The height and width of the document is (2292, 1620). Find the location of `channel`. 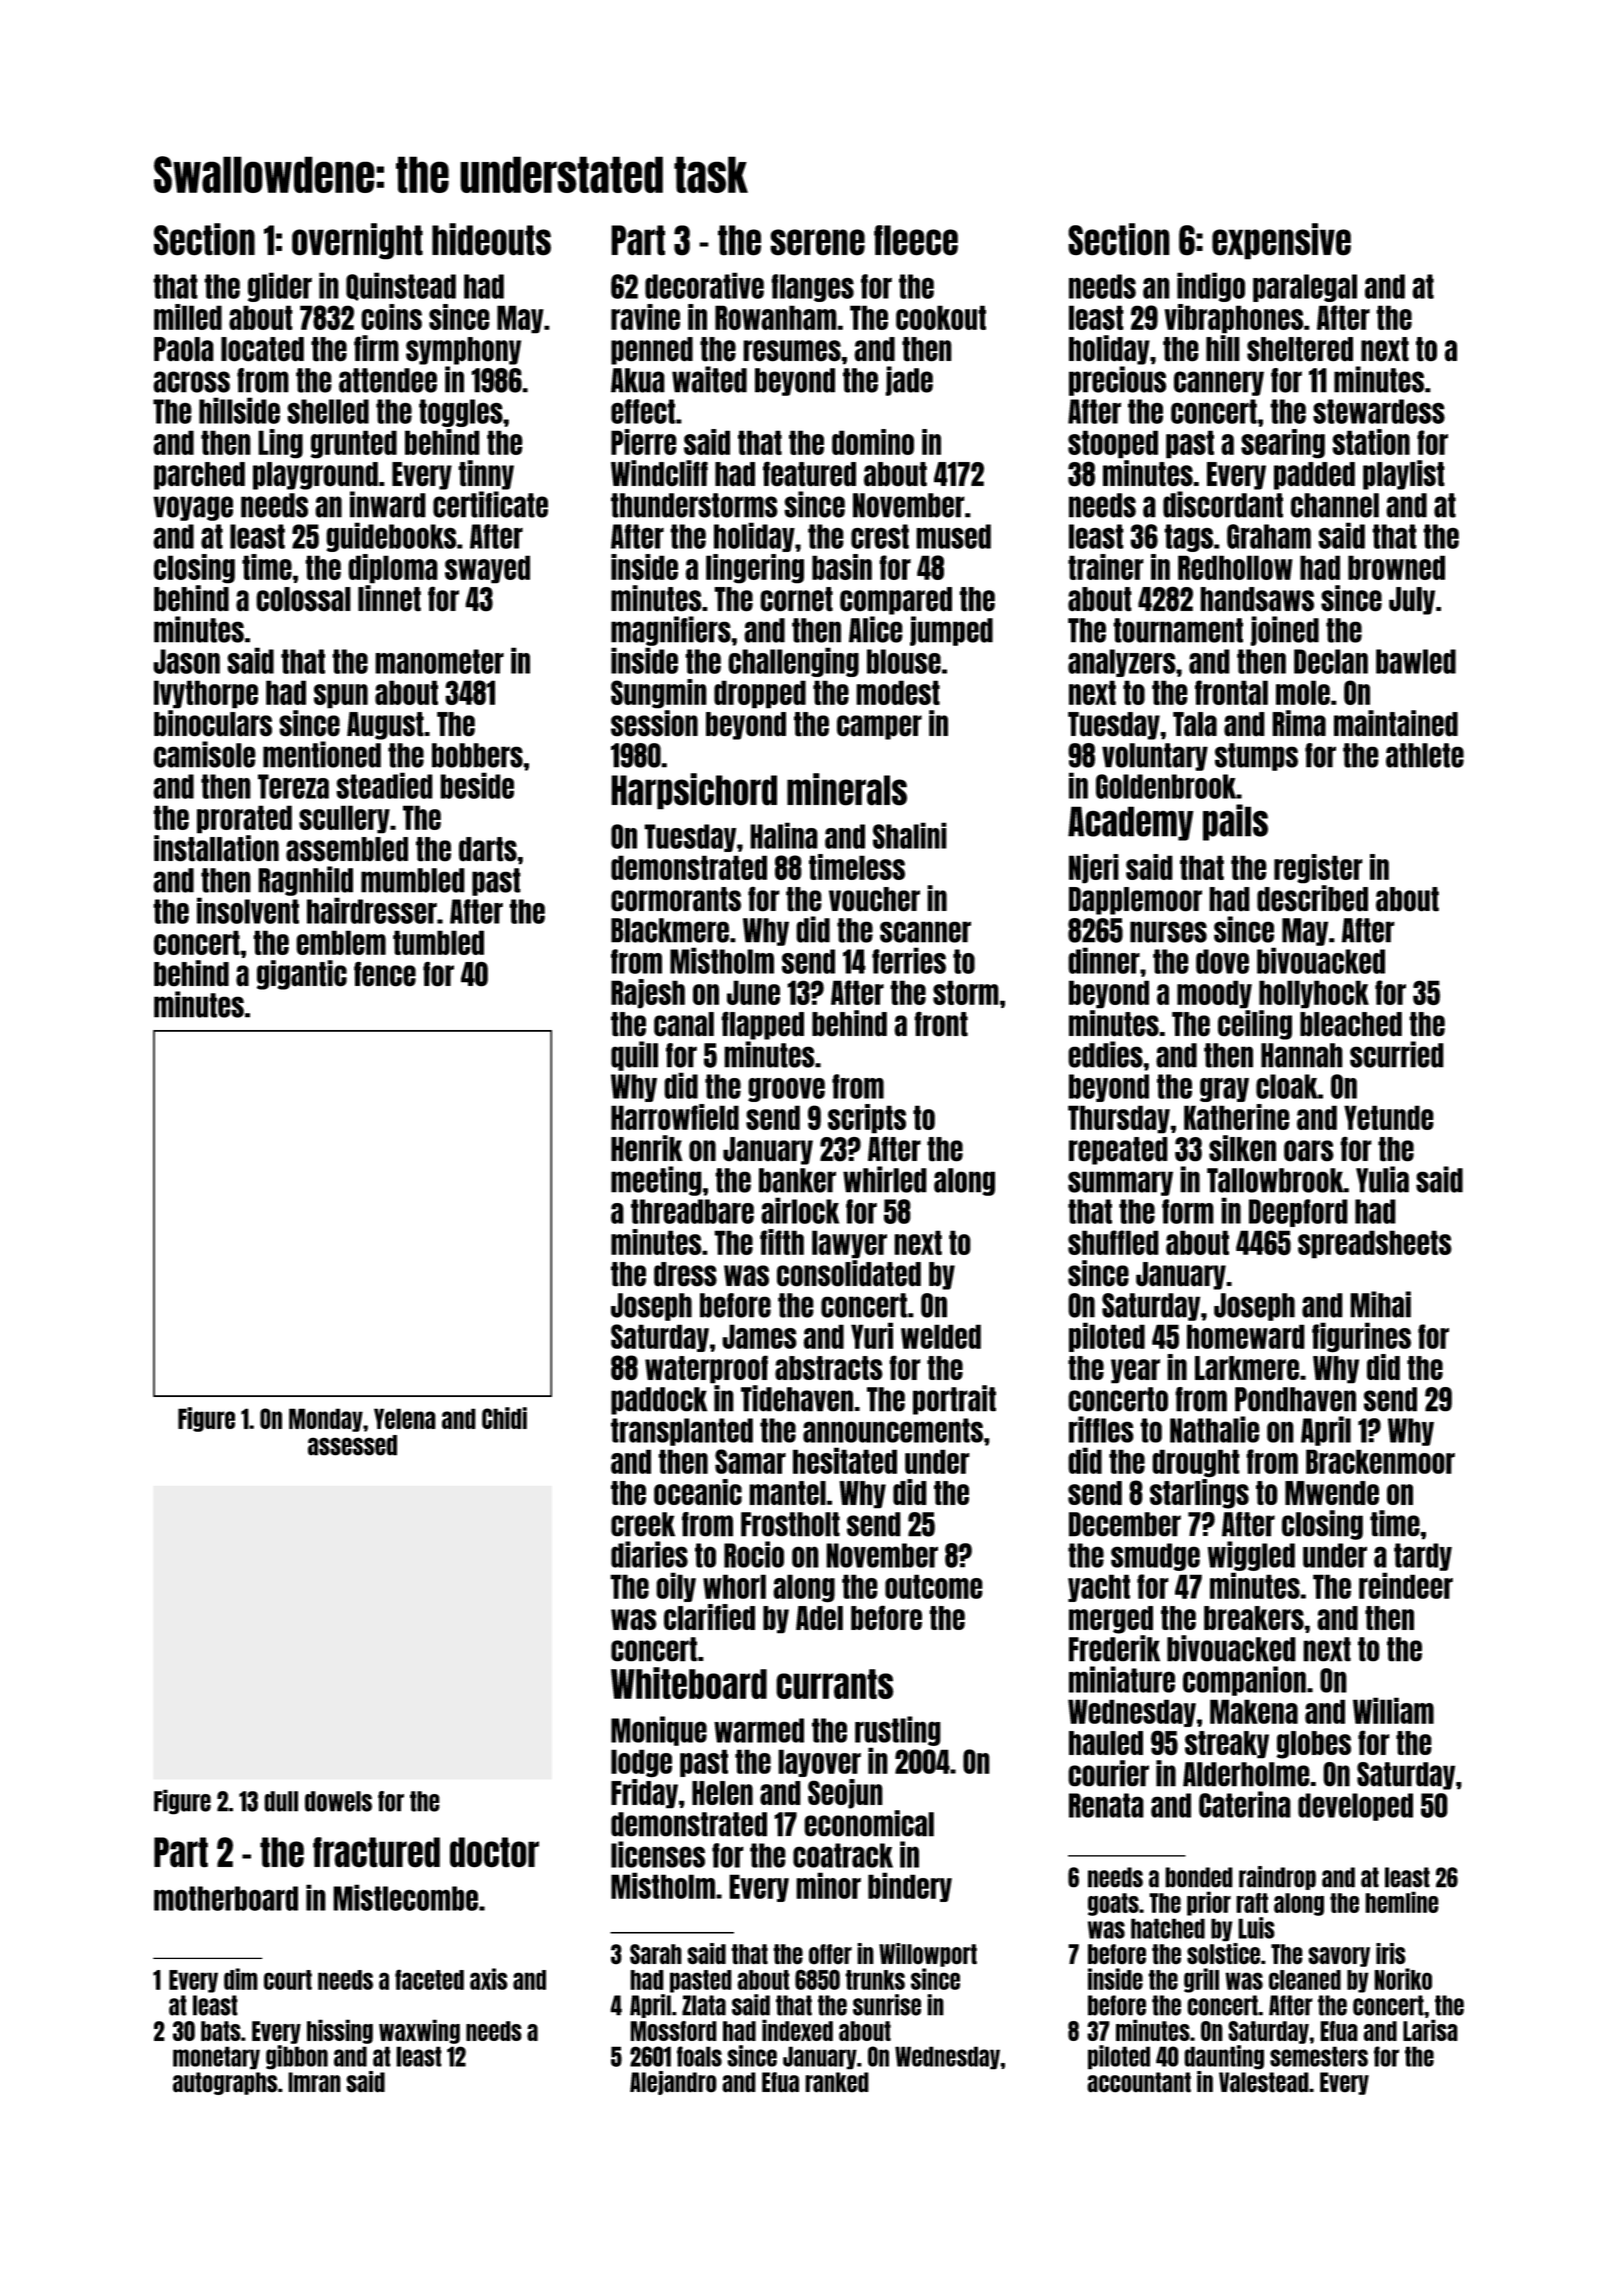

channel is located at coordinates (1335, 505).
